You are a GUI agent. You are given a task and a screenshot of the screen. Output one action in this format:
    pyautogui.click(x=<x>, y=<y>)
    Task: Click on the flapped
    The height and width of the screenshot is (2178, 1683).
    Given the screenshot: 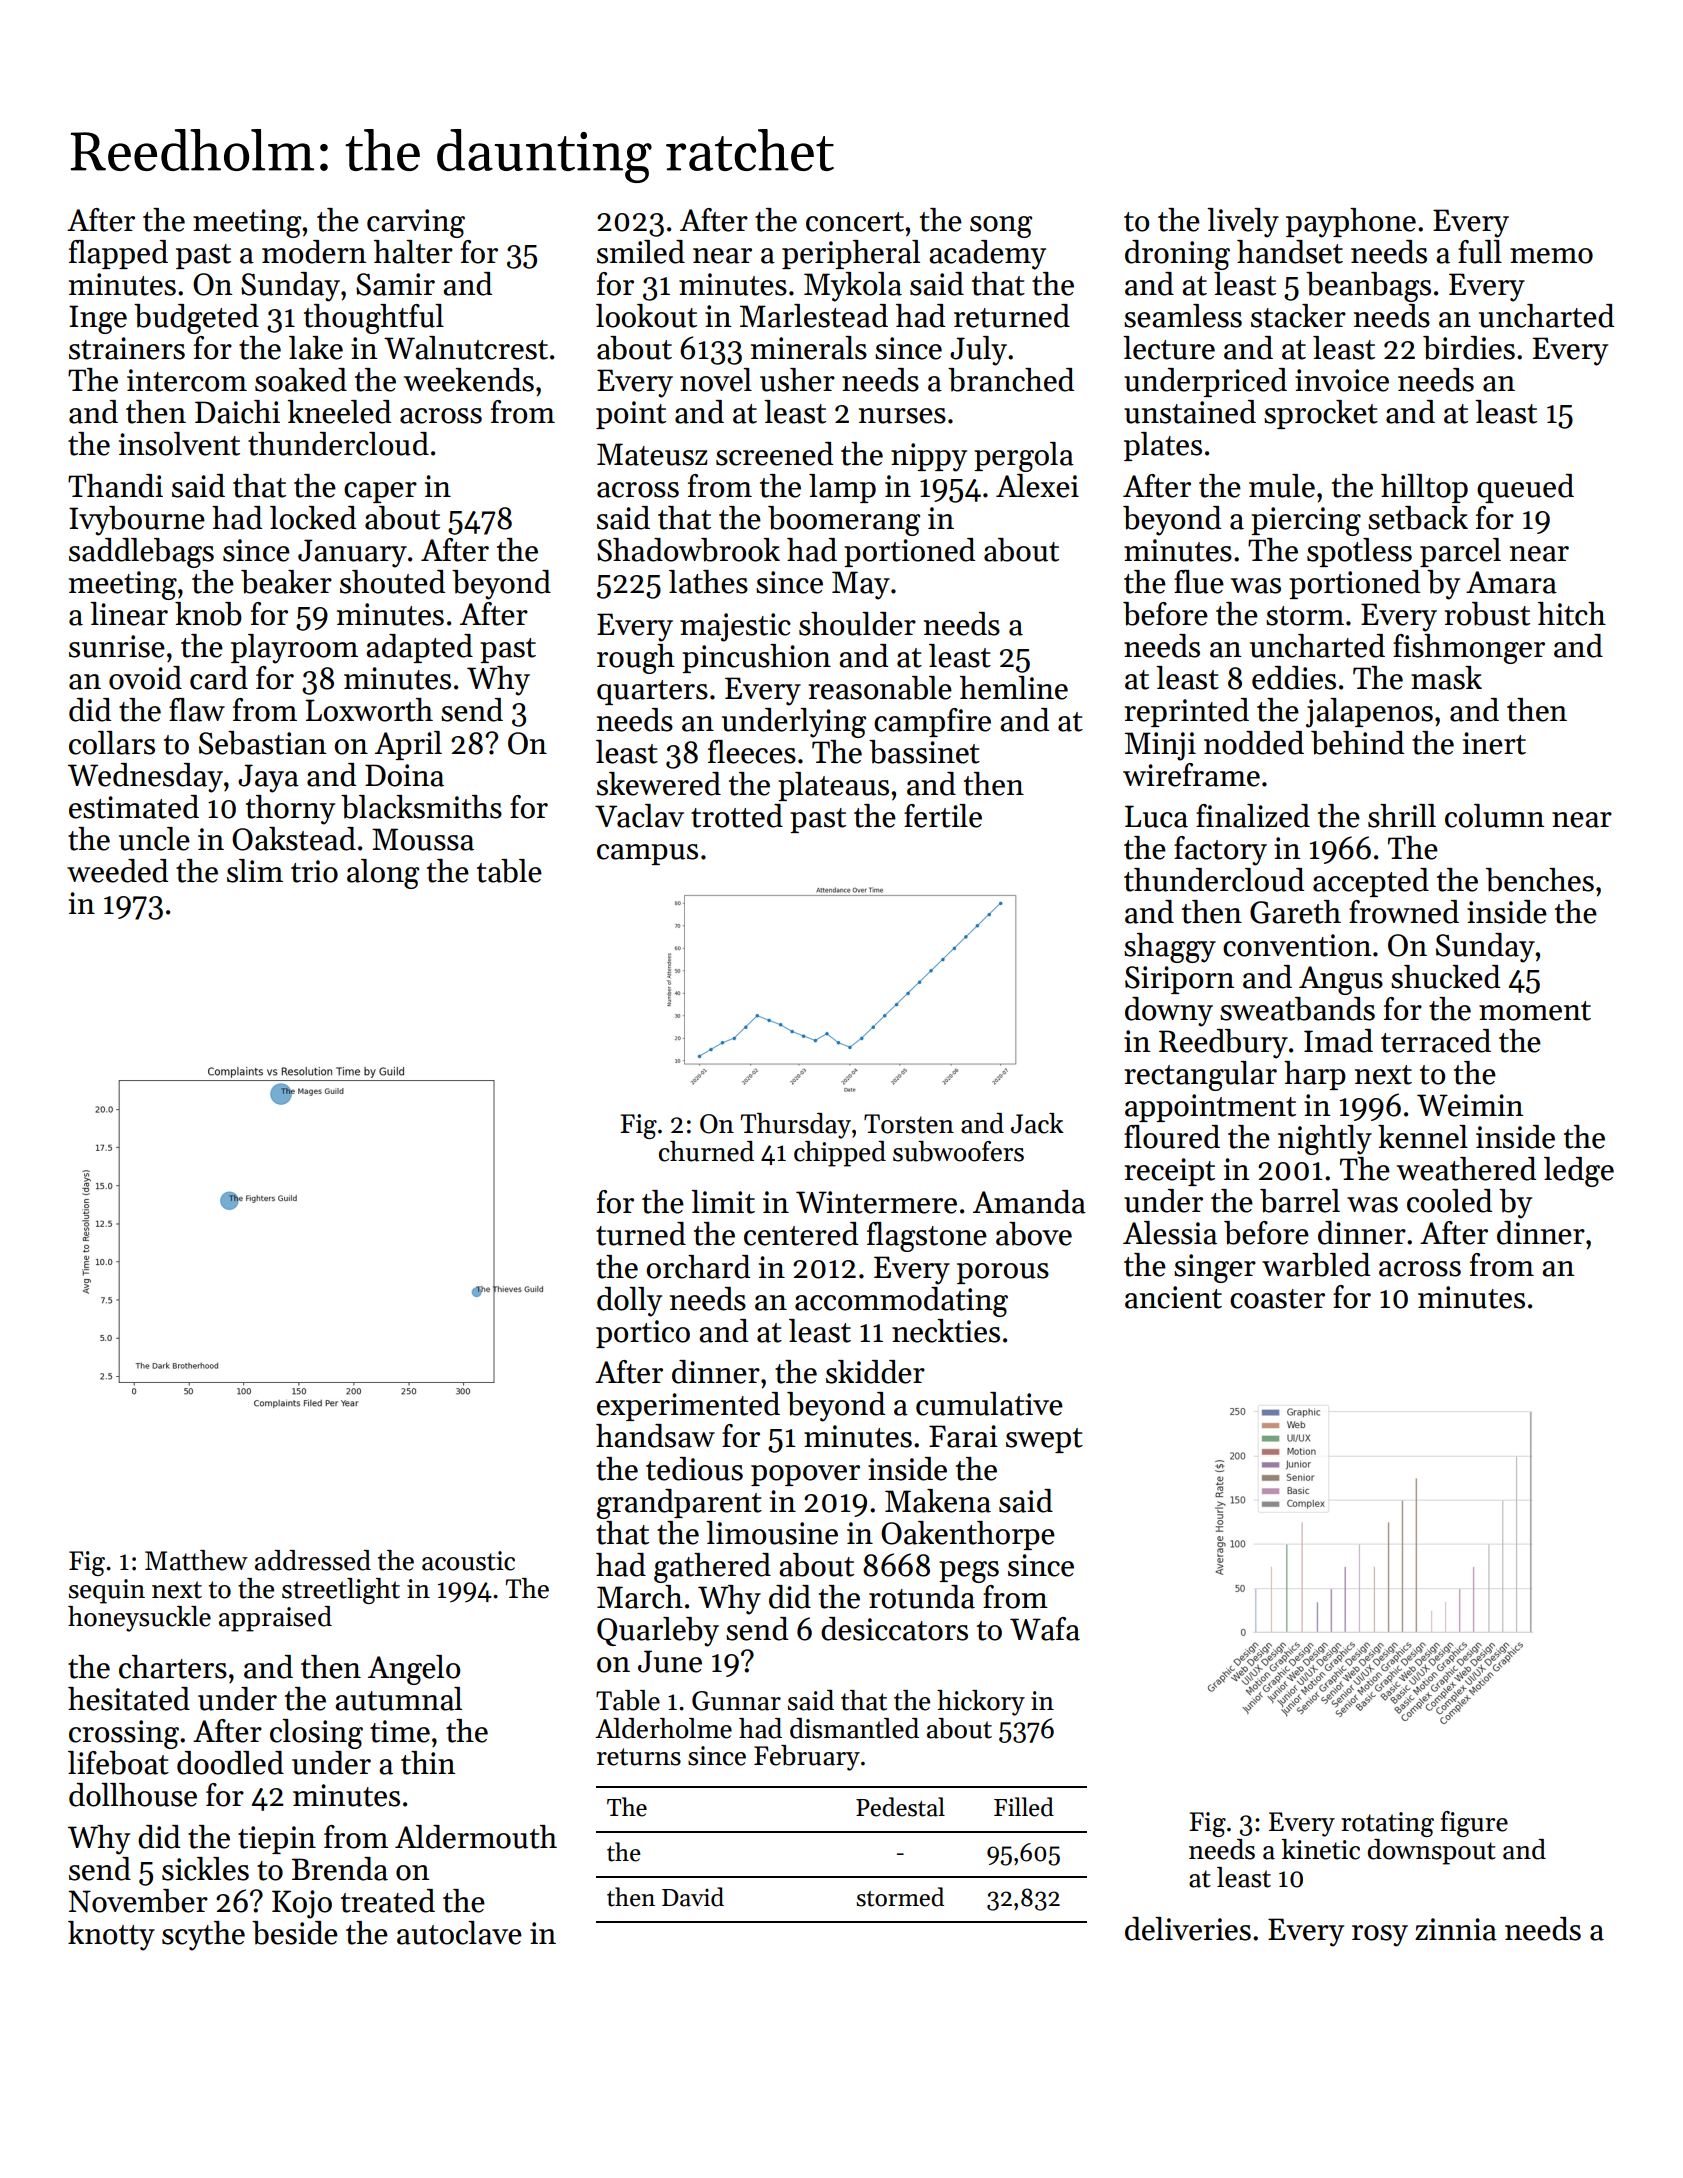 What is the action you would take?
    pyautogui.click(x=118, y=254)
